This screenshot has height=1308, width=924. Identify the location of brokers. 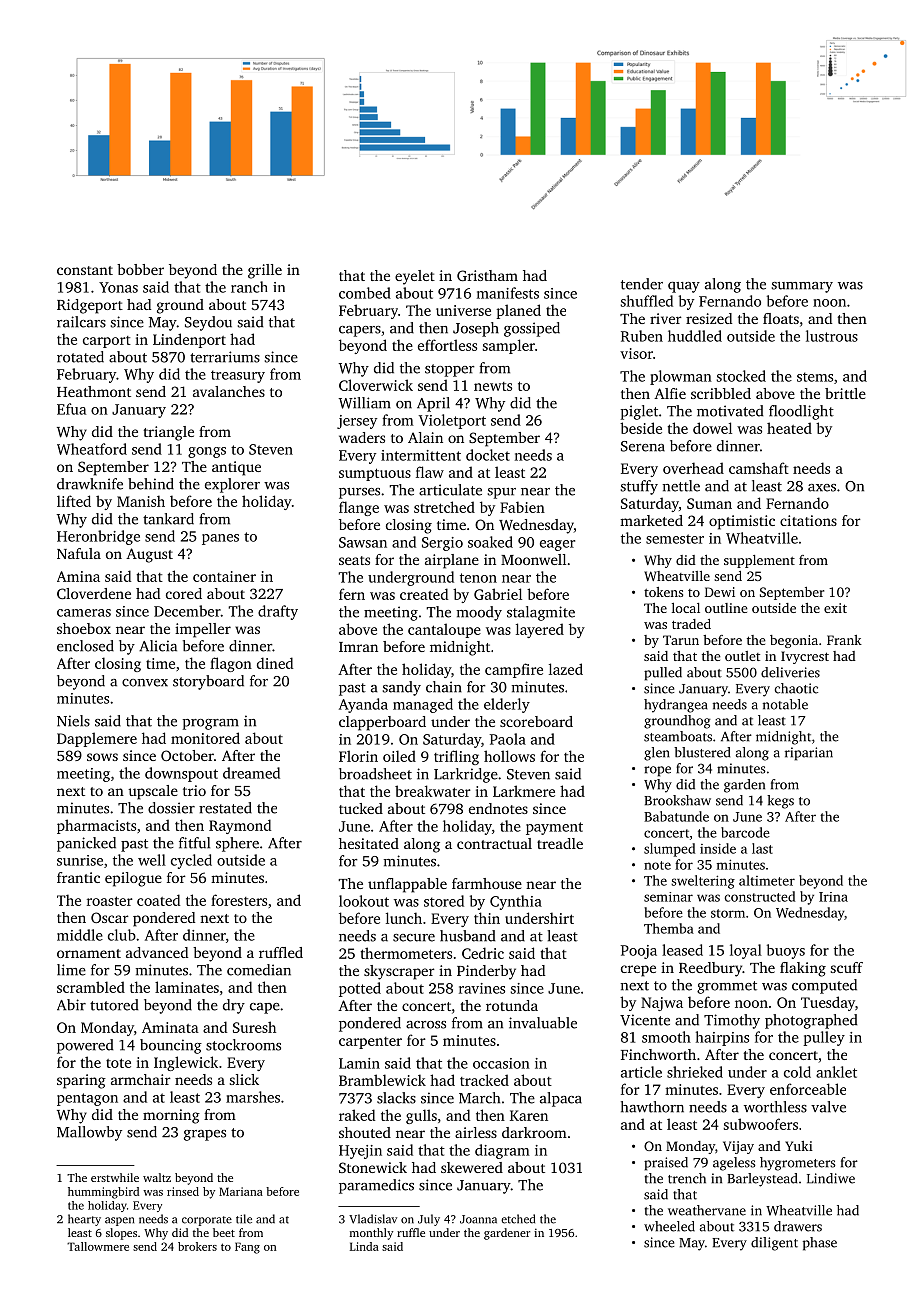
(197, 1246).
